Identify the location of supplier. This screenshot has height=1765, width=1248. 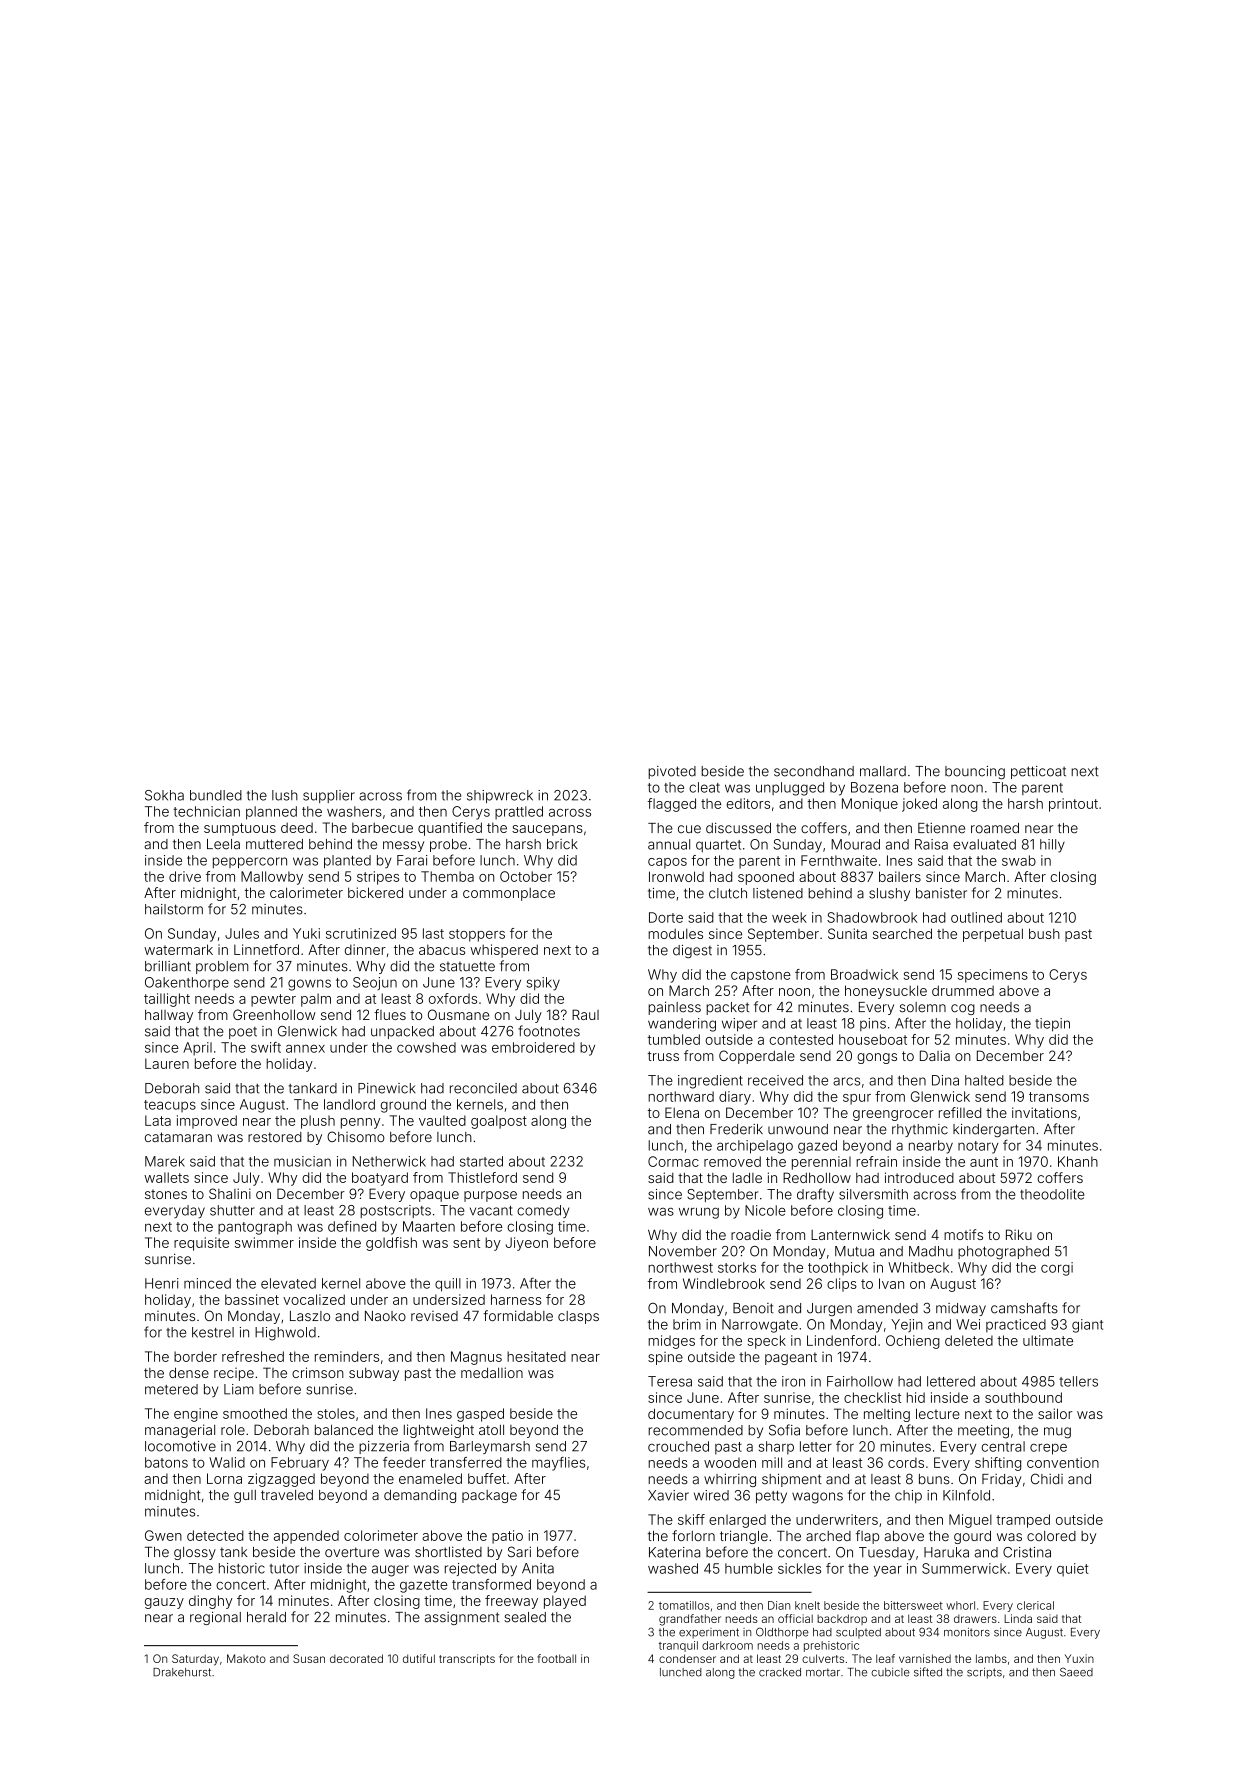
(329, 796).
